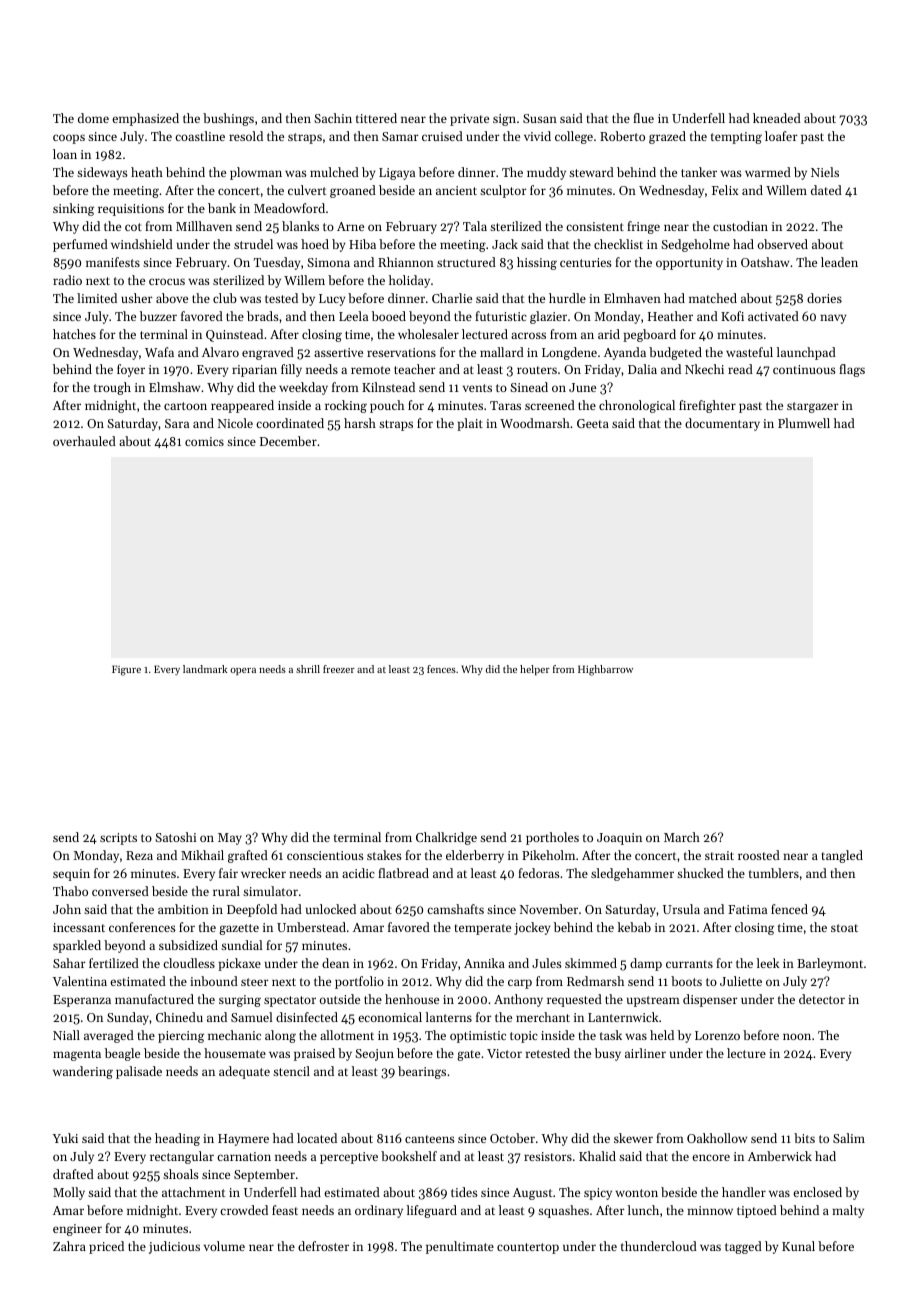 This screenshot has height=1308, width=924. What do you see at coordinates (605, 670) in the screenshot?
I see `Highbarrow` at bounding box center [605, 670].
